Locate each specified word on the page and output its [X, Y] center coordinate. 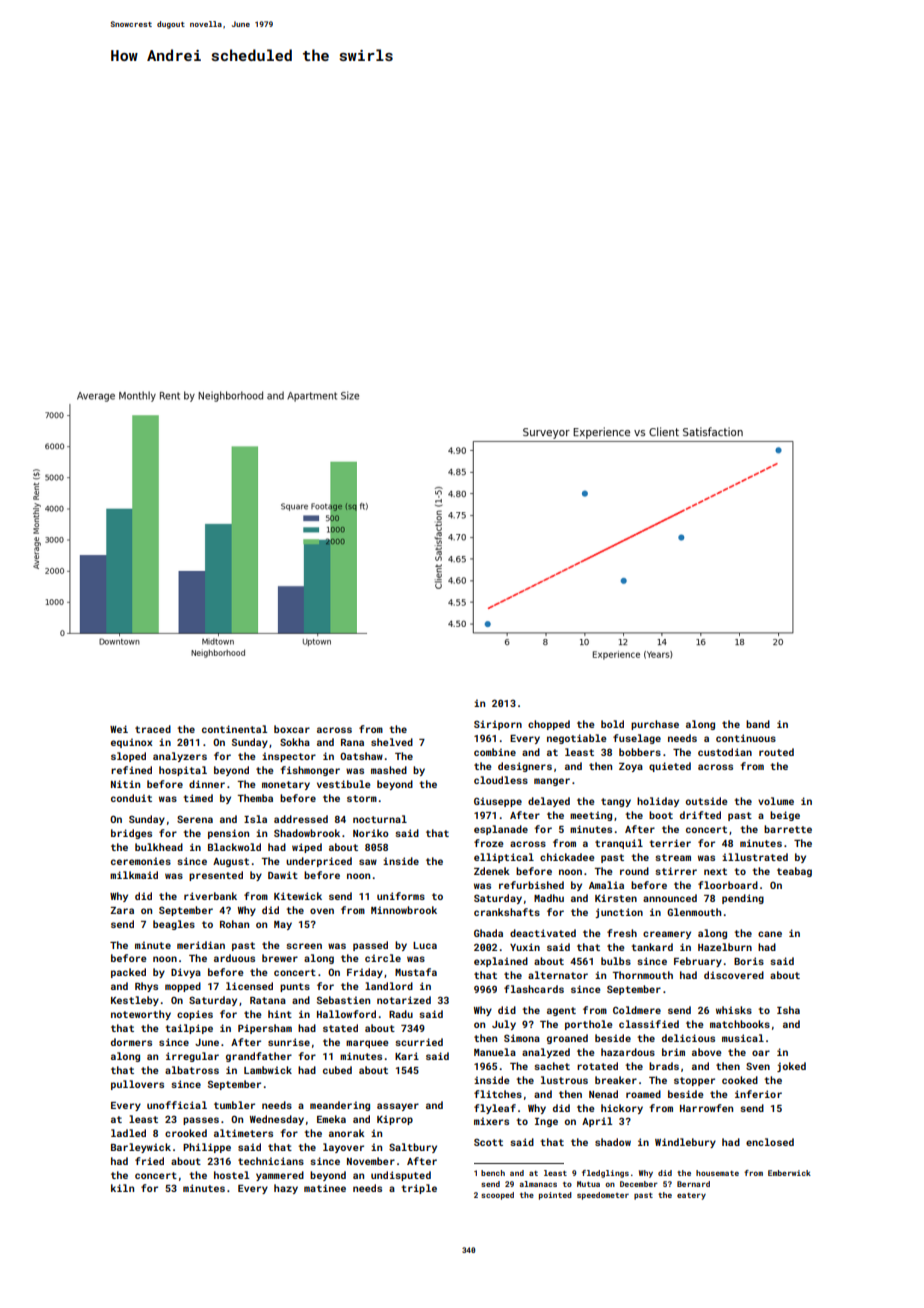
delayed [549, 802]
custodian [725, 752]
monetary [286, 785]
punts [295, 987]
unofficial [177, 1105]
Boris [749, 961]
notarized [404, 1000]
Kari [407, 1056]
